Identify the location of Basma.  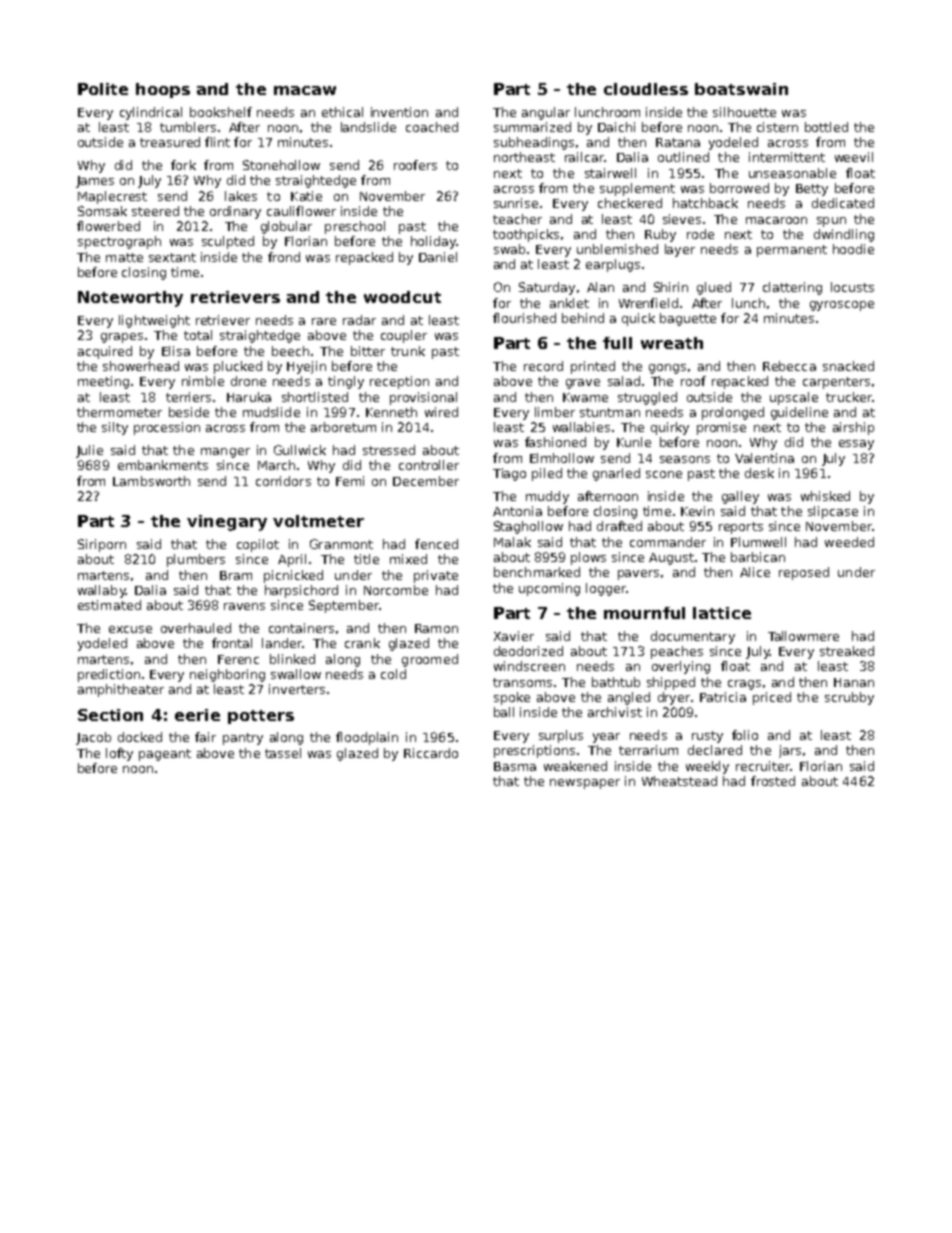
(515, 766).
